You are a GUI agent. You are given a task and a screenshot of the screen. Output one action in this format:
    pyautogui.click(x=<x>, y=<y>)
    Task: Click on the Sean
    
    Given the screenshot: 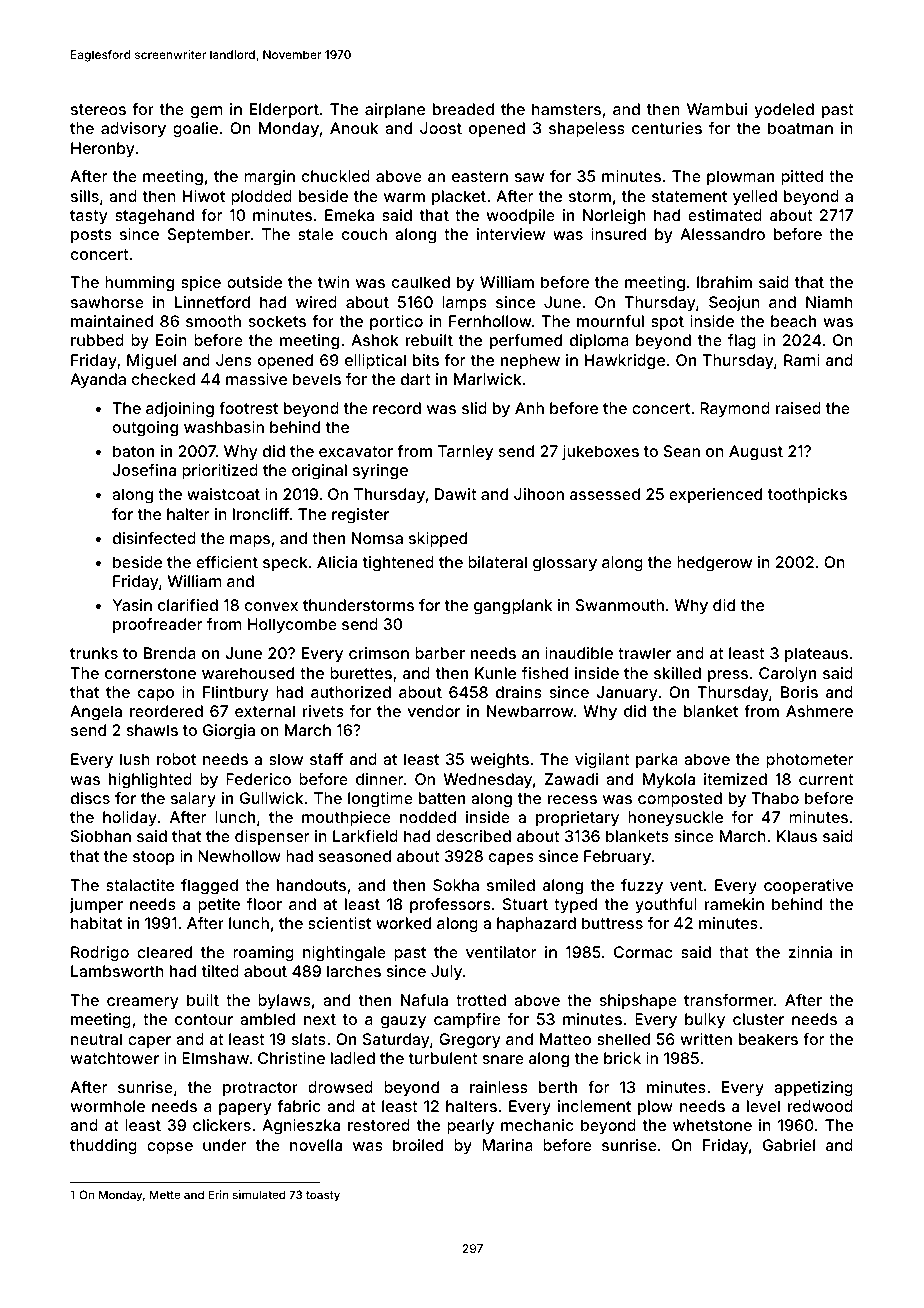 What is the action you would take?
    pyautogui.click(x=681, y=451)
